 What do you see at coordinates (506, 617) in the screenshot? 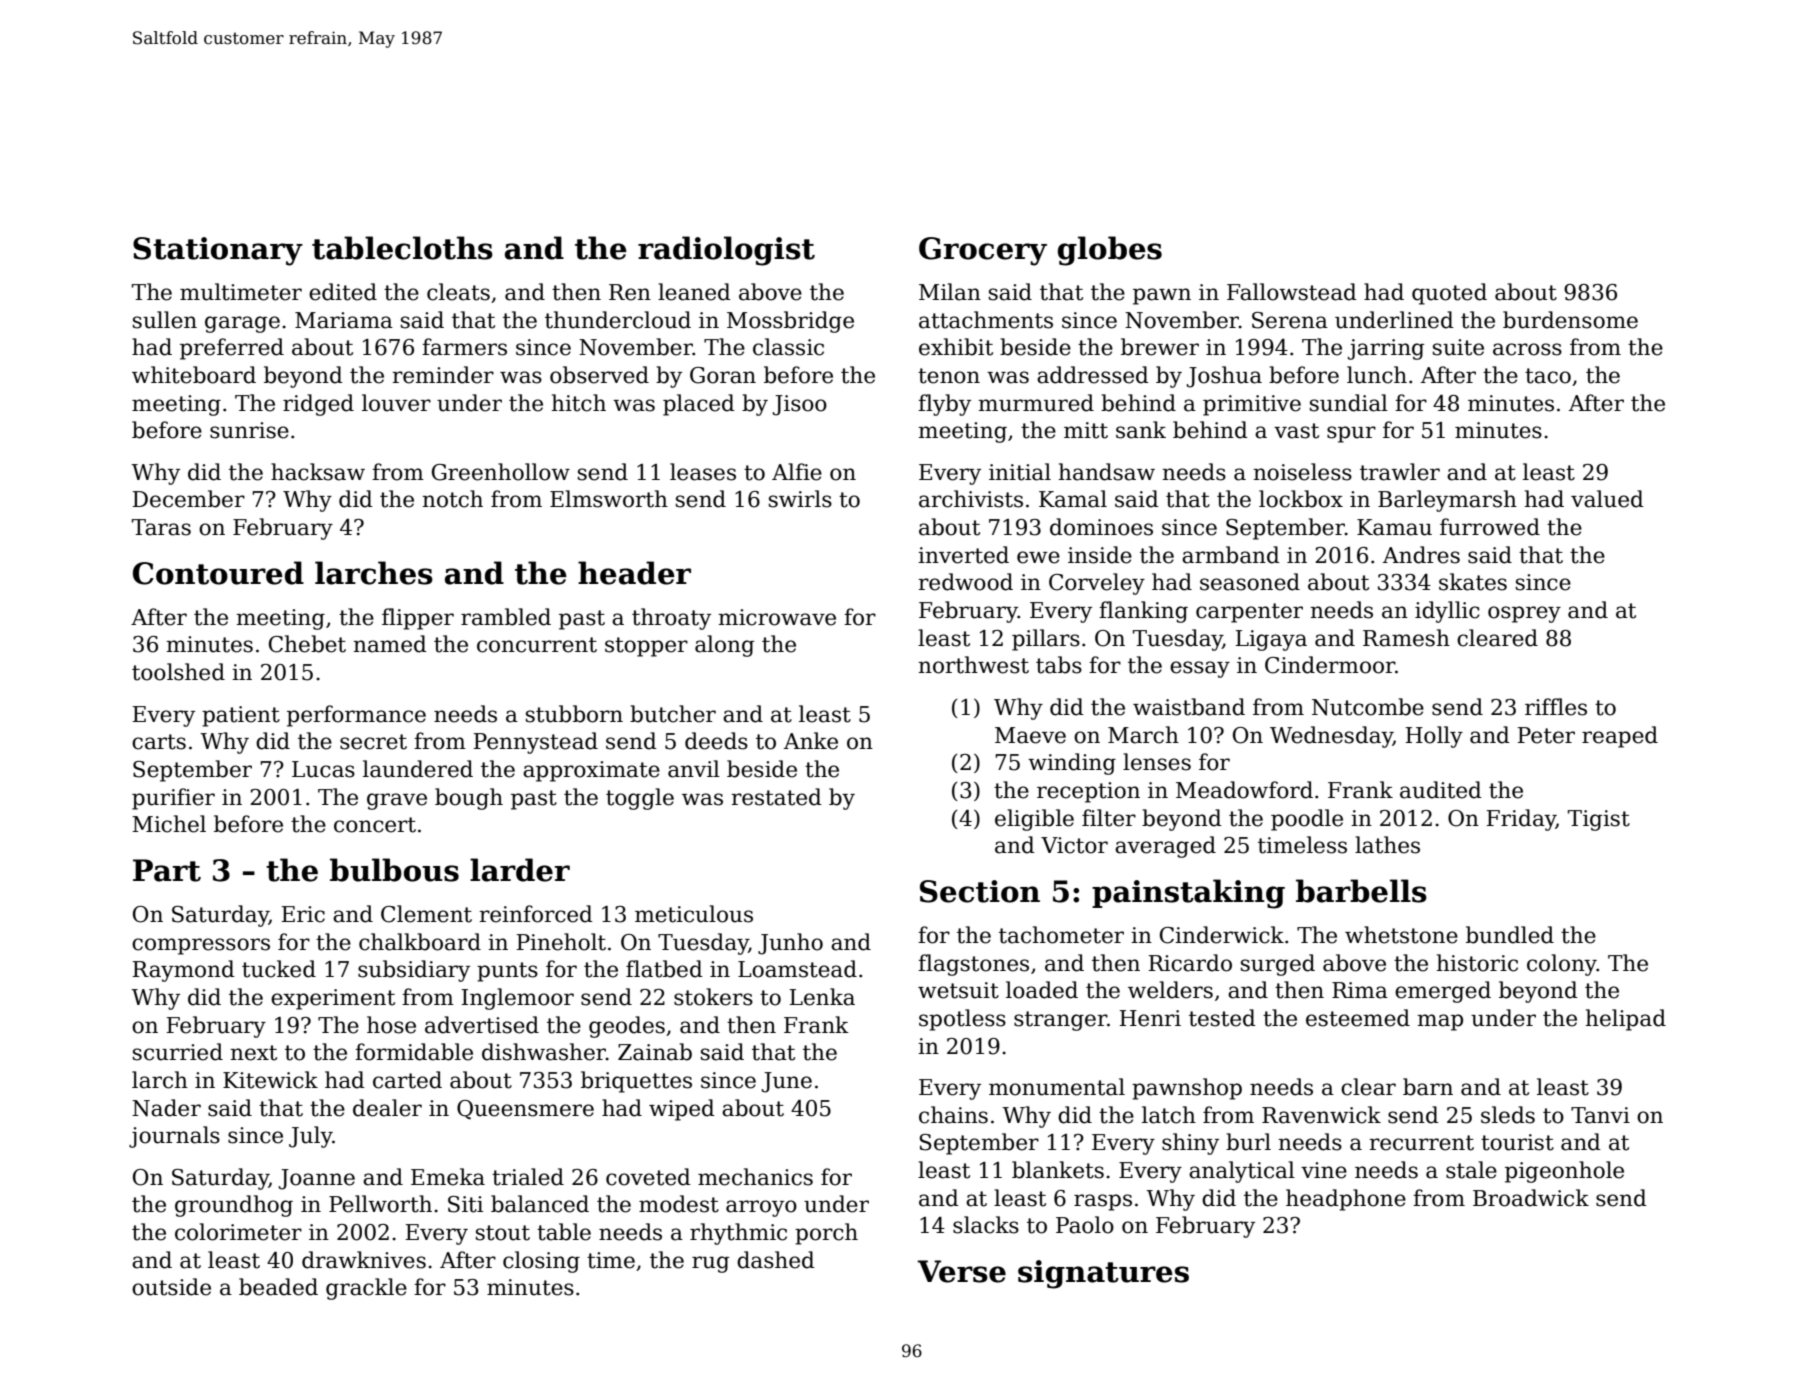
I see `rambled` at bounding box center [506, 617].
